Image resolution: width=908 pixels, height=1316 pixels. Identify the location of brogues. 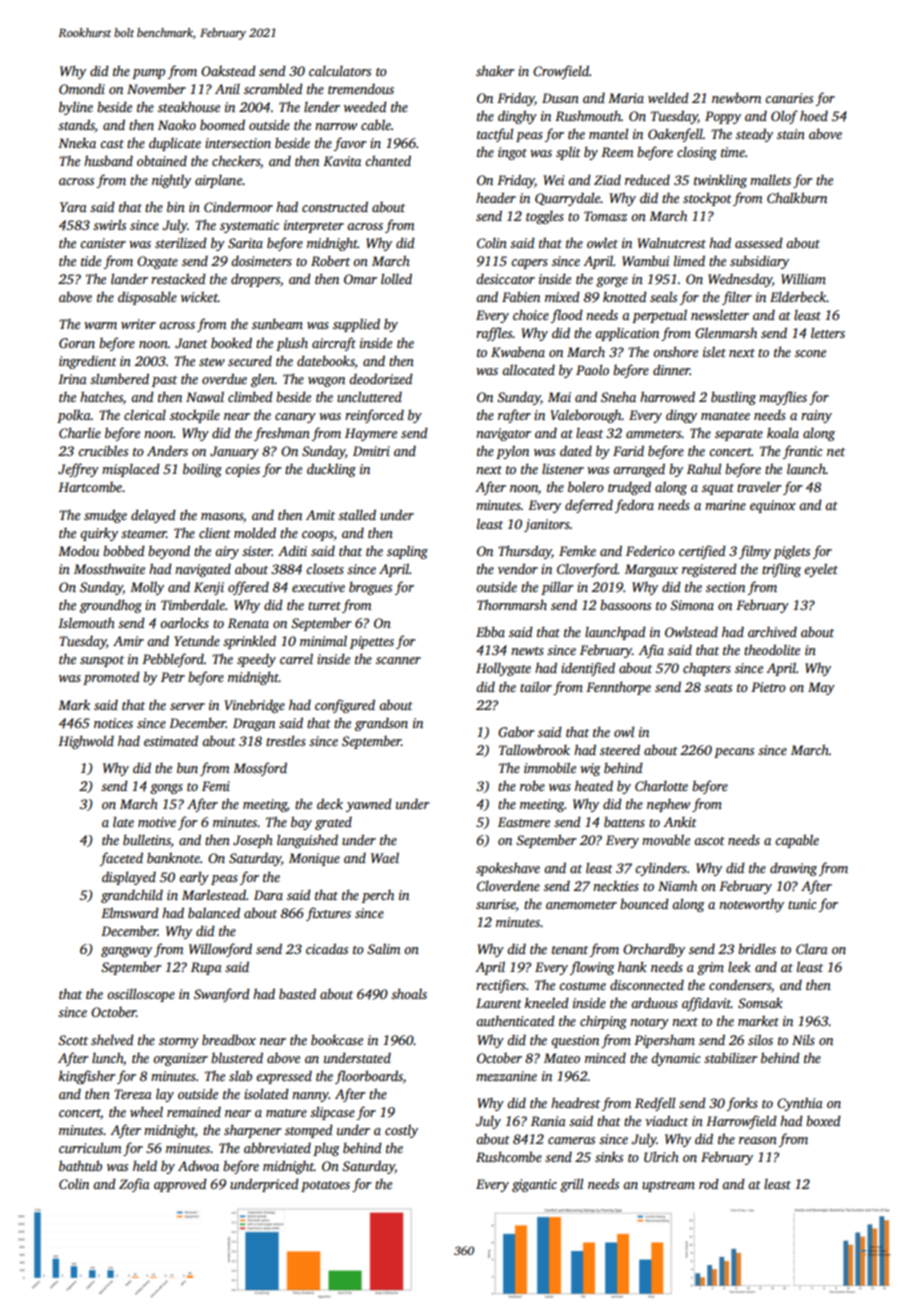
(370, 588).
